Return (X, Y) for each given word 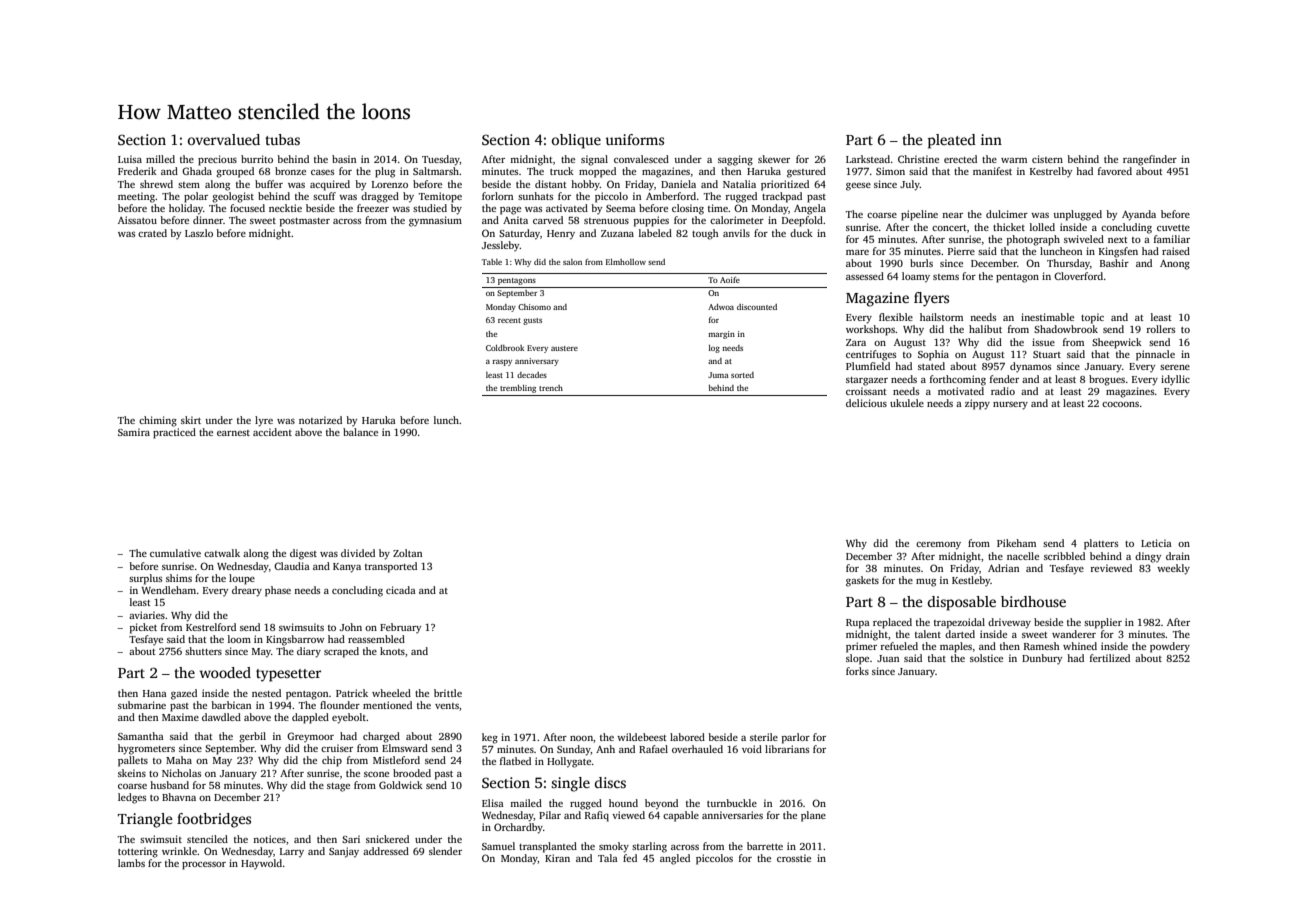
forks (857, 671)
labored (687, 737)
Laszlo (199, 233)
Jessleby (501, 246)
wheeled (391, 693)
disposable (962, 603)
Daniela (678, 184)
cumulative (175, 553)
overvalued (224, 139)
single (570, 784)
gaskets (862, 581)
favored (1115, 171)
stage (338, 787)
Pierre (961, 251)
